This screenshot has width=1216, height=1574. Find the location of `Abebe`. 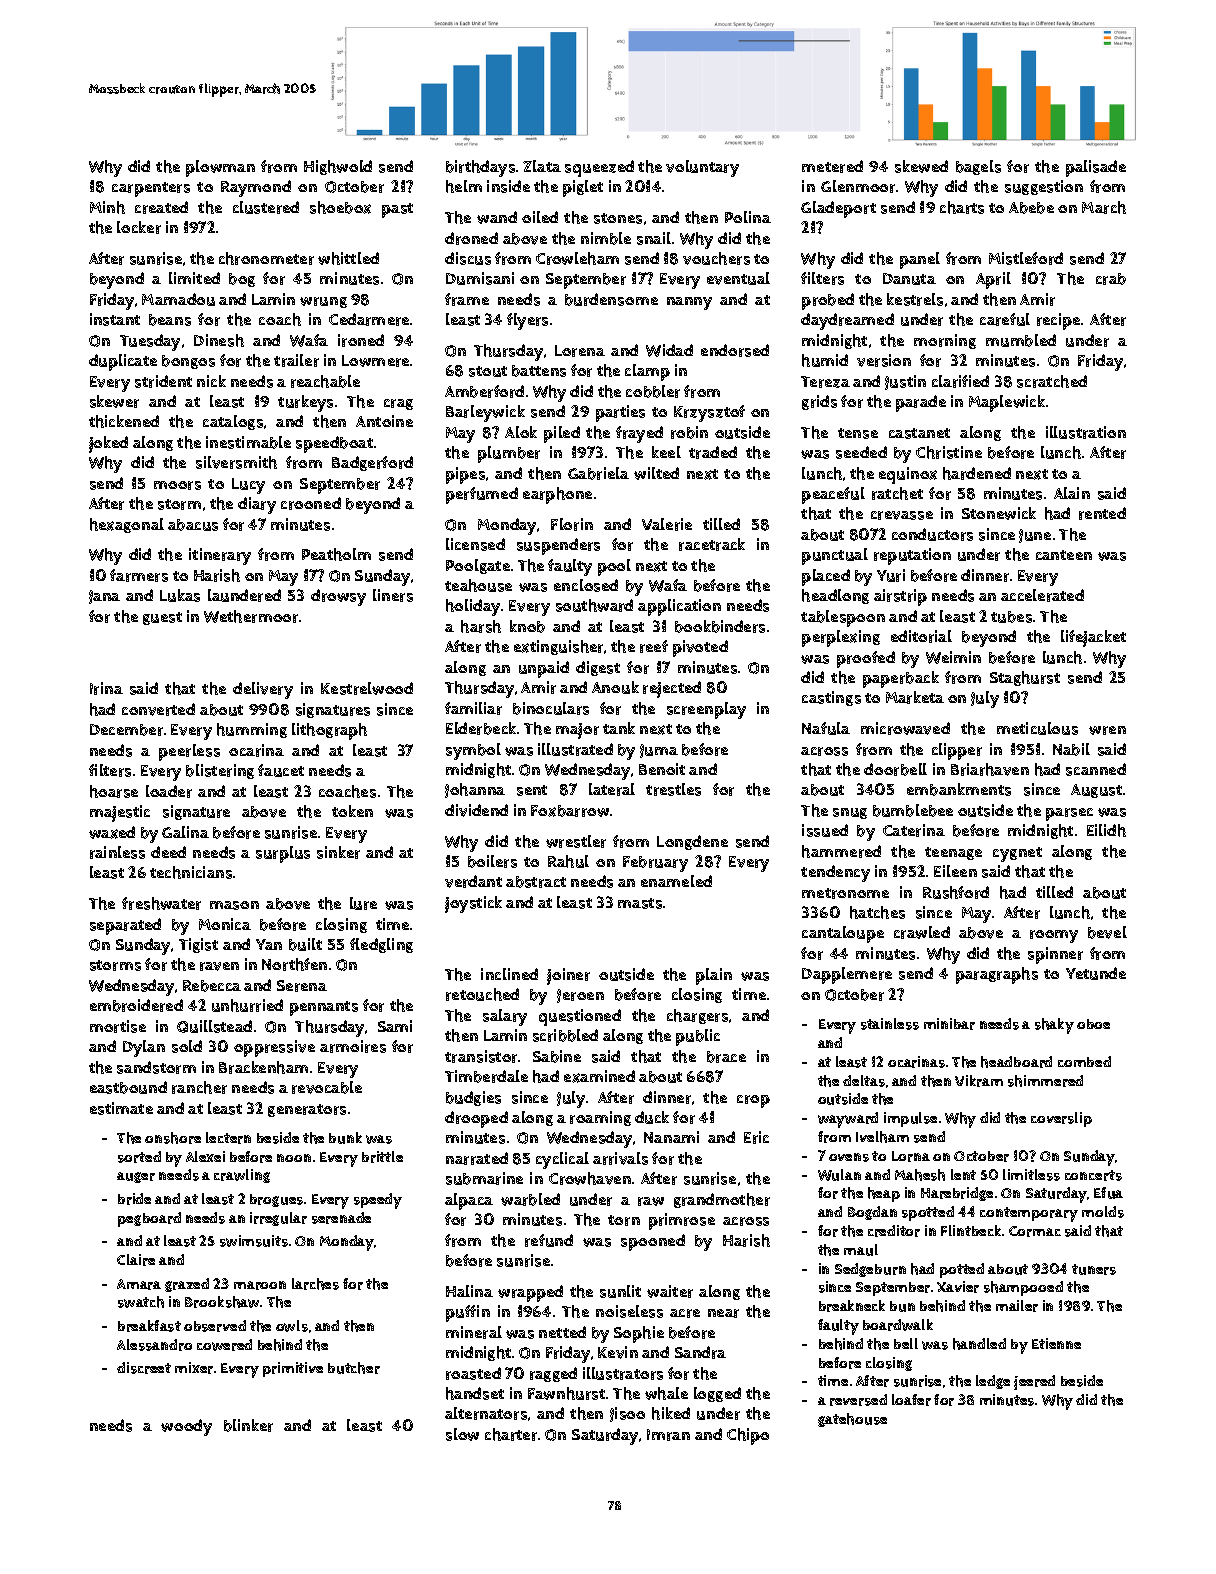

Abebe is located at coordinates (1031, 208).
